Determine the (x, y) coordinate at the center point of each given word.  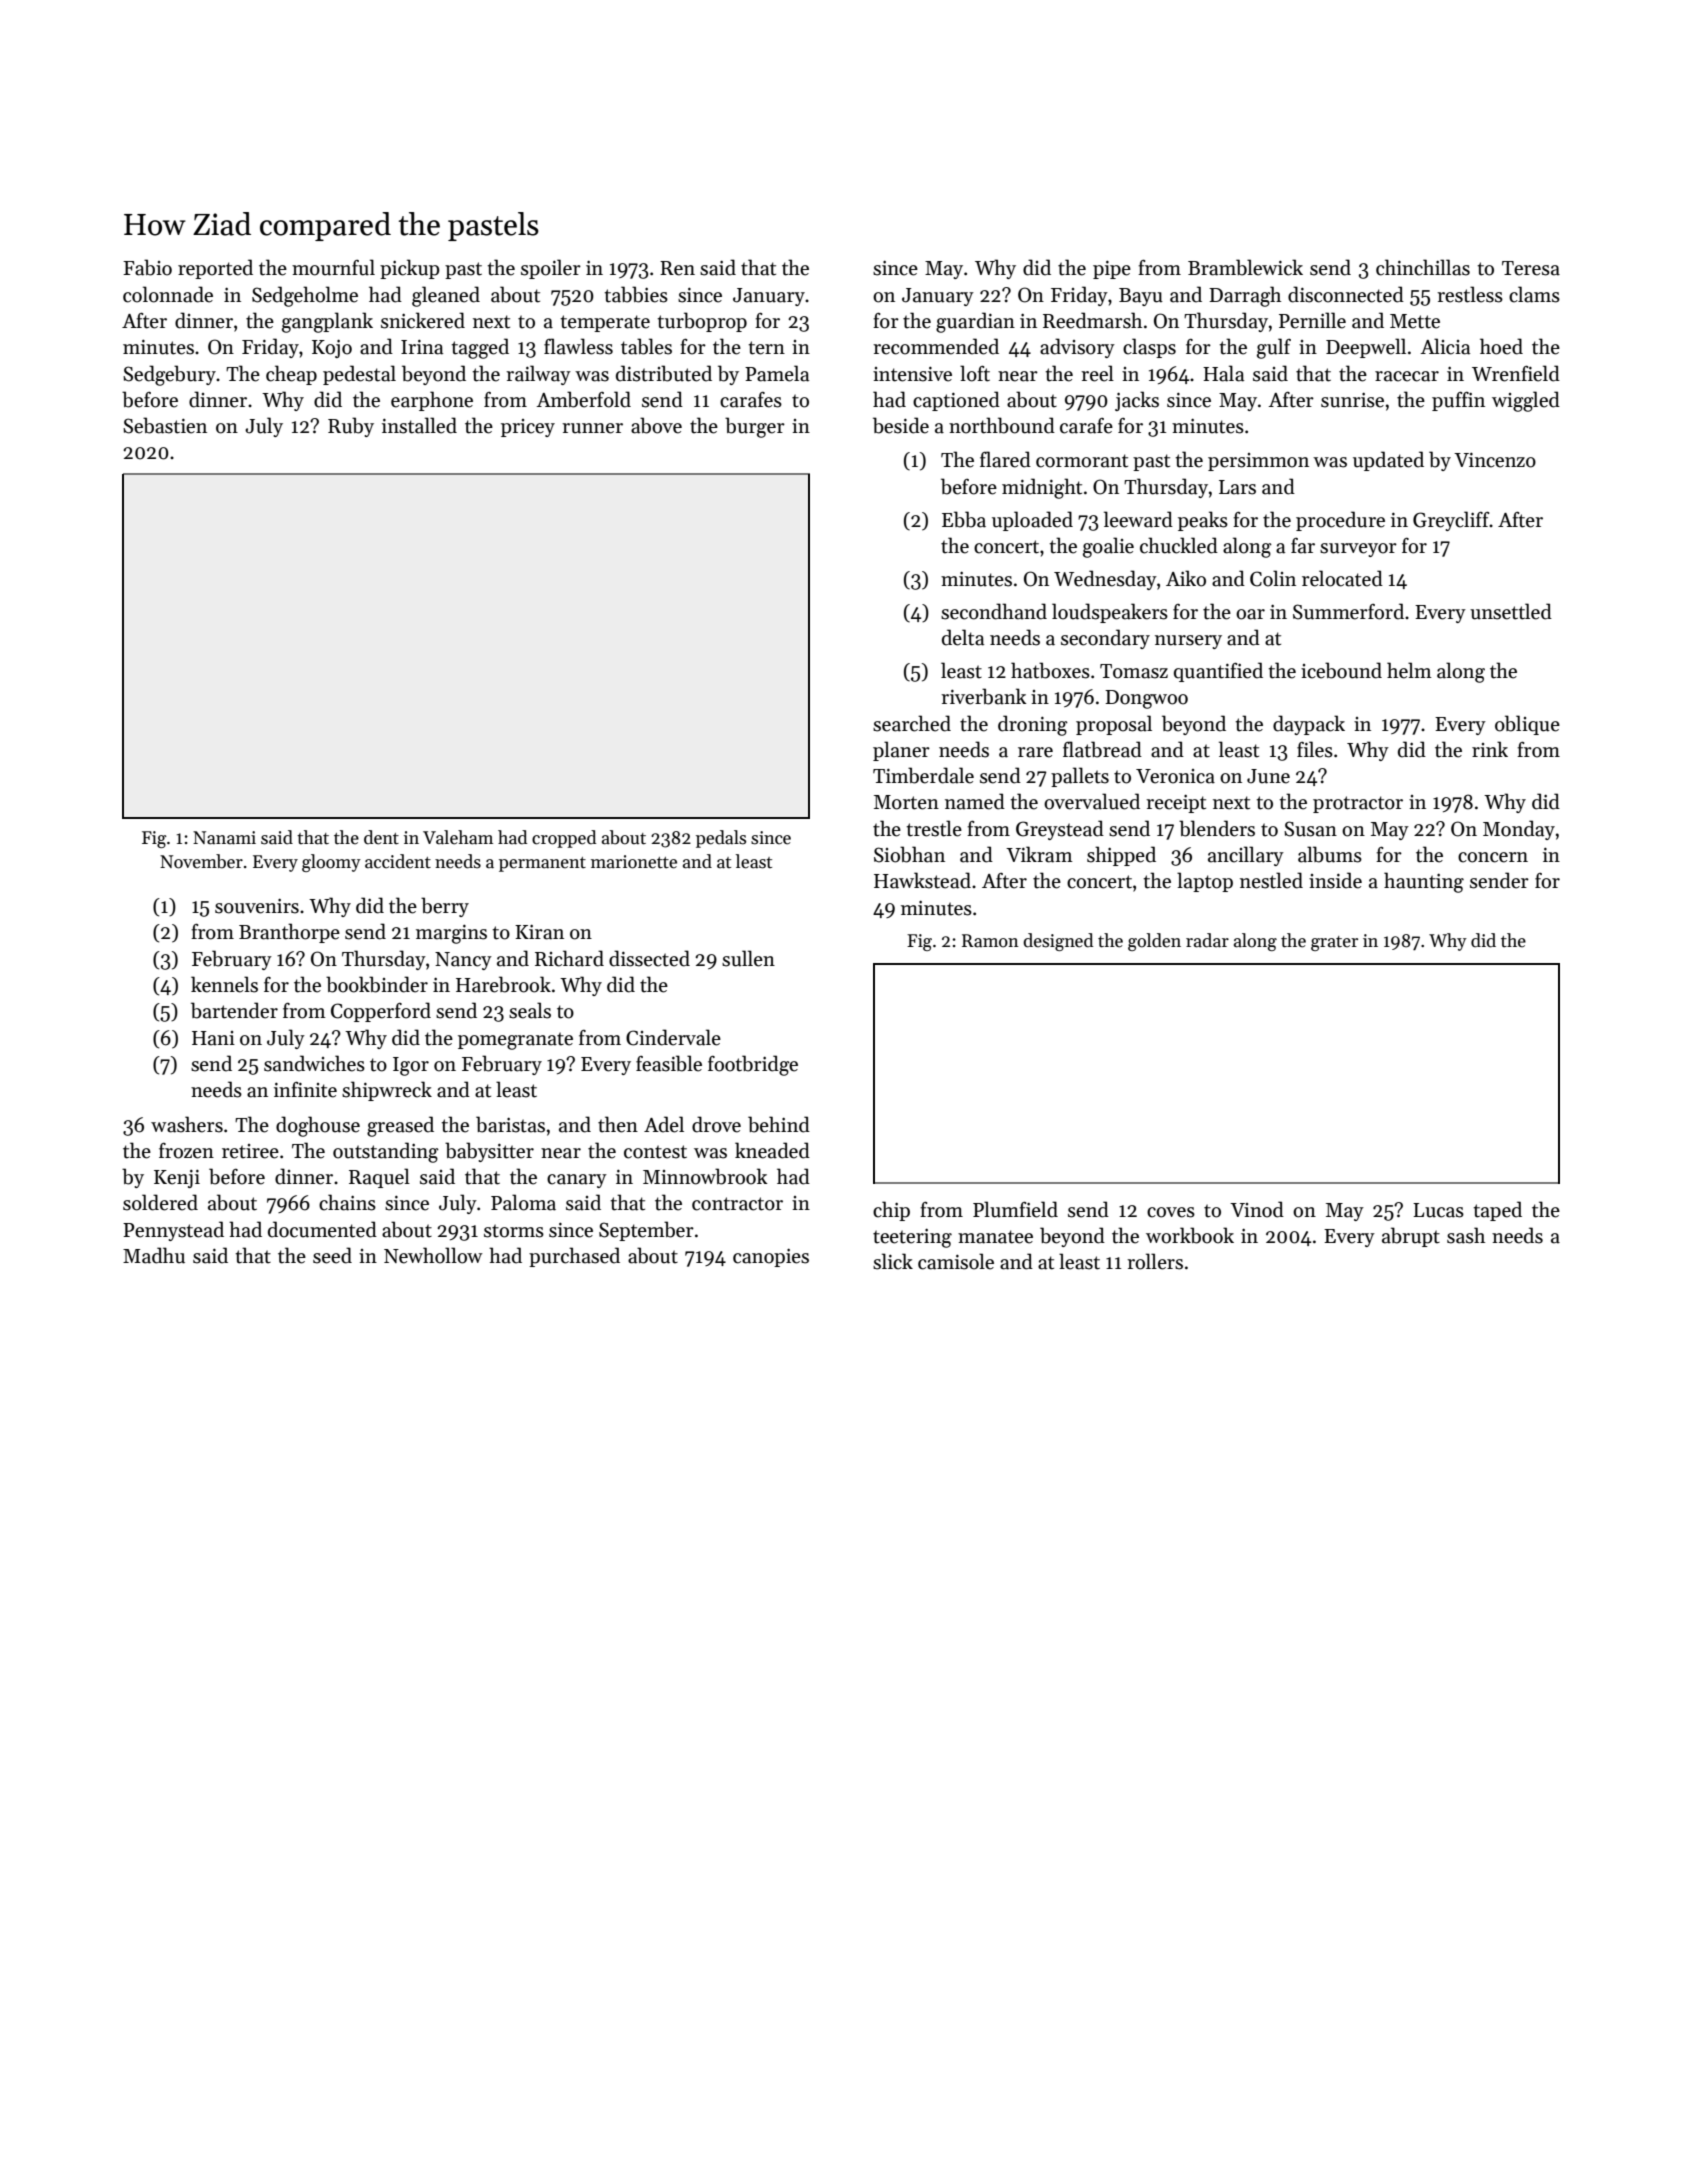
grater (1334, 943)
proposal (1114, 725)
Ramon (990, 941)
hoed (1501, 346)
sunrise (1352, 400)
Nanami (224, 838)
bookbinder (377, 984)
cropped (564, 839)
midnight (1042, 488)
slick (893, 1261)
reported (215, 269)
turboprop (702, 322)
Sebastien (165, 425)
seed (332, 1255)
